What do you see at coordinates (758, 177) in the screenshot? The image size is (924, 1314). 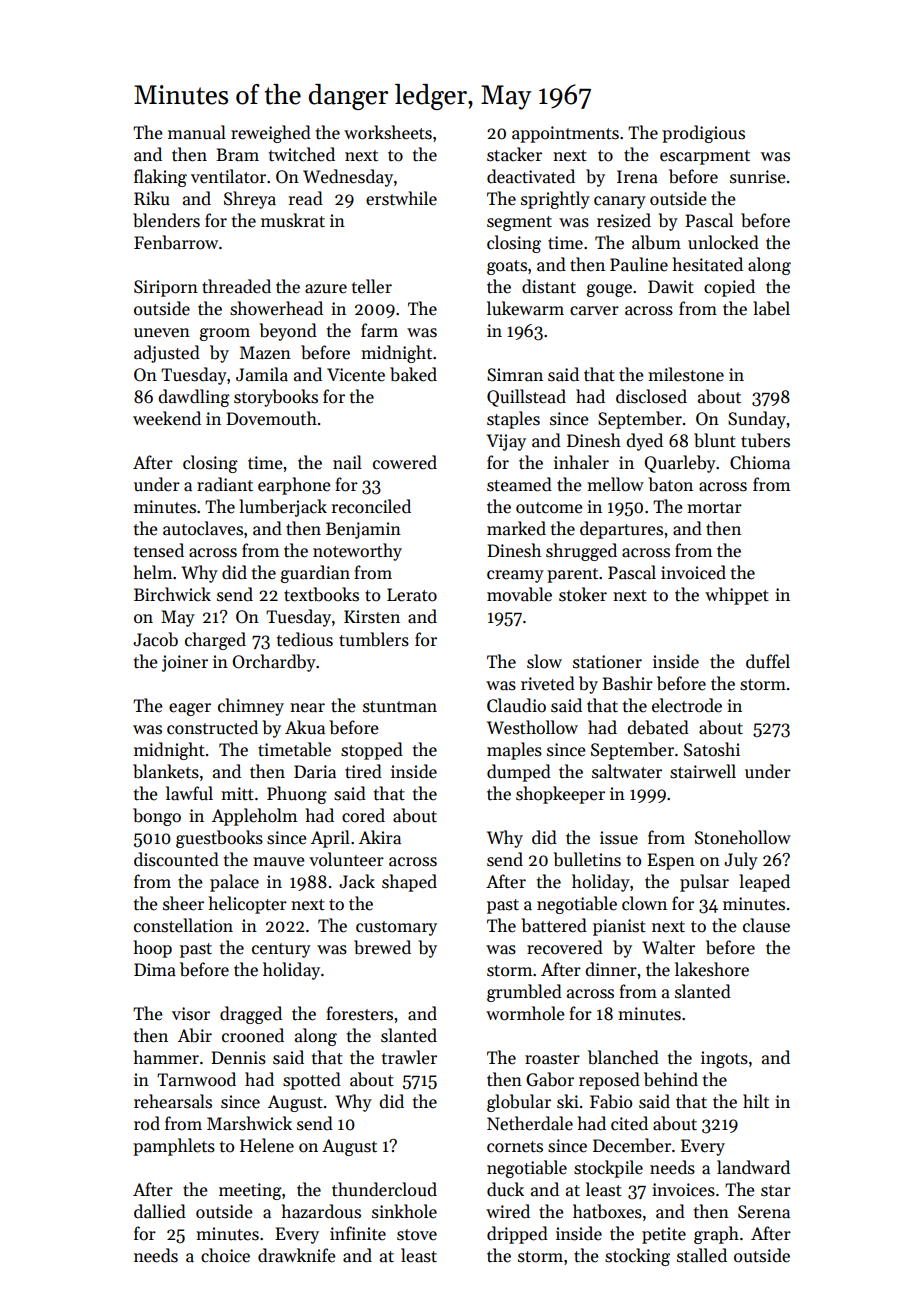 I see `sunrise` at bounding box center [758, 177].
